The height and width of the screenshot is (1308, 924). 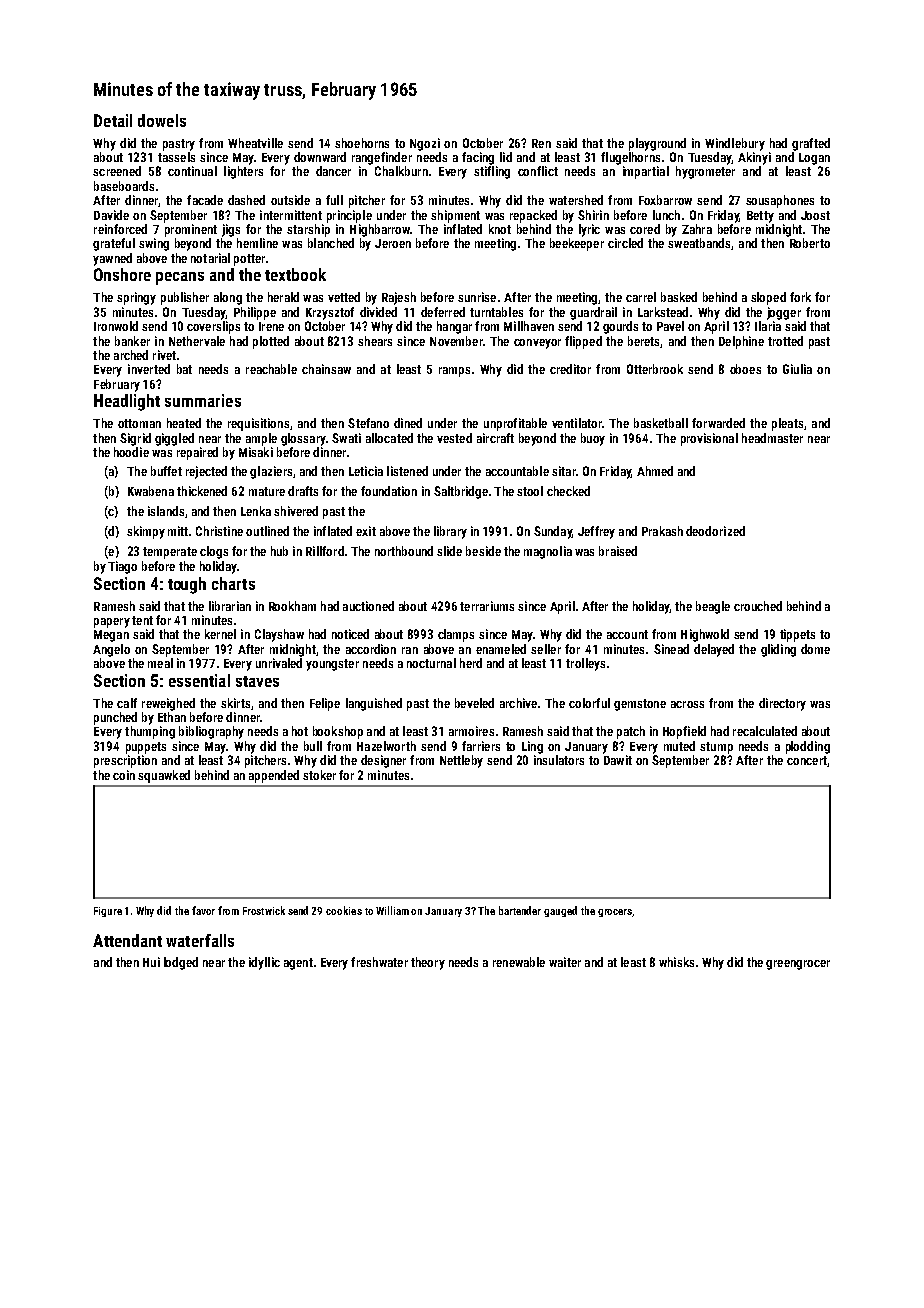 What do you see at coordinates (676, 962) in the screenshot?
I see `whisks` at bounding box center [676, 962].
